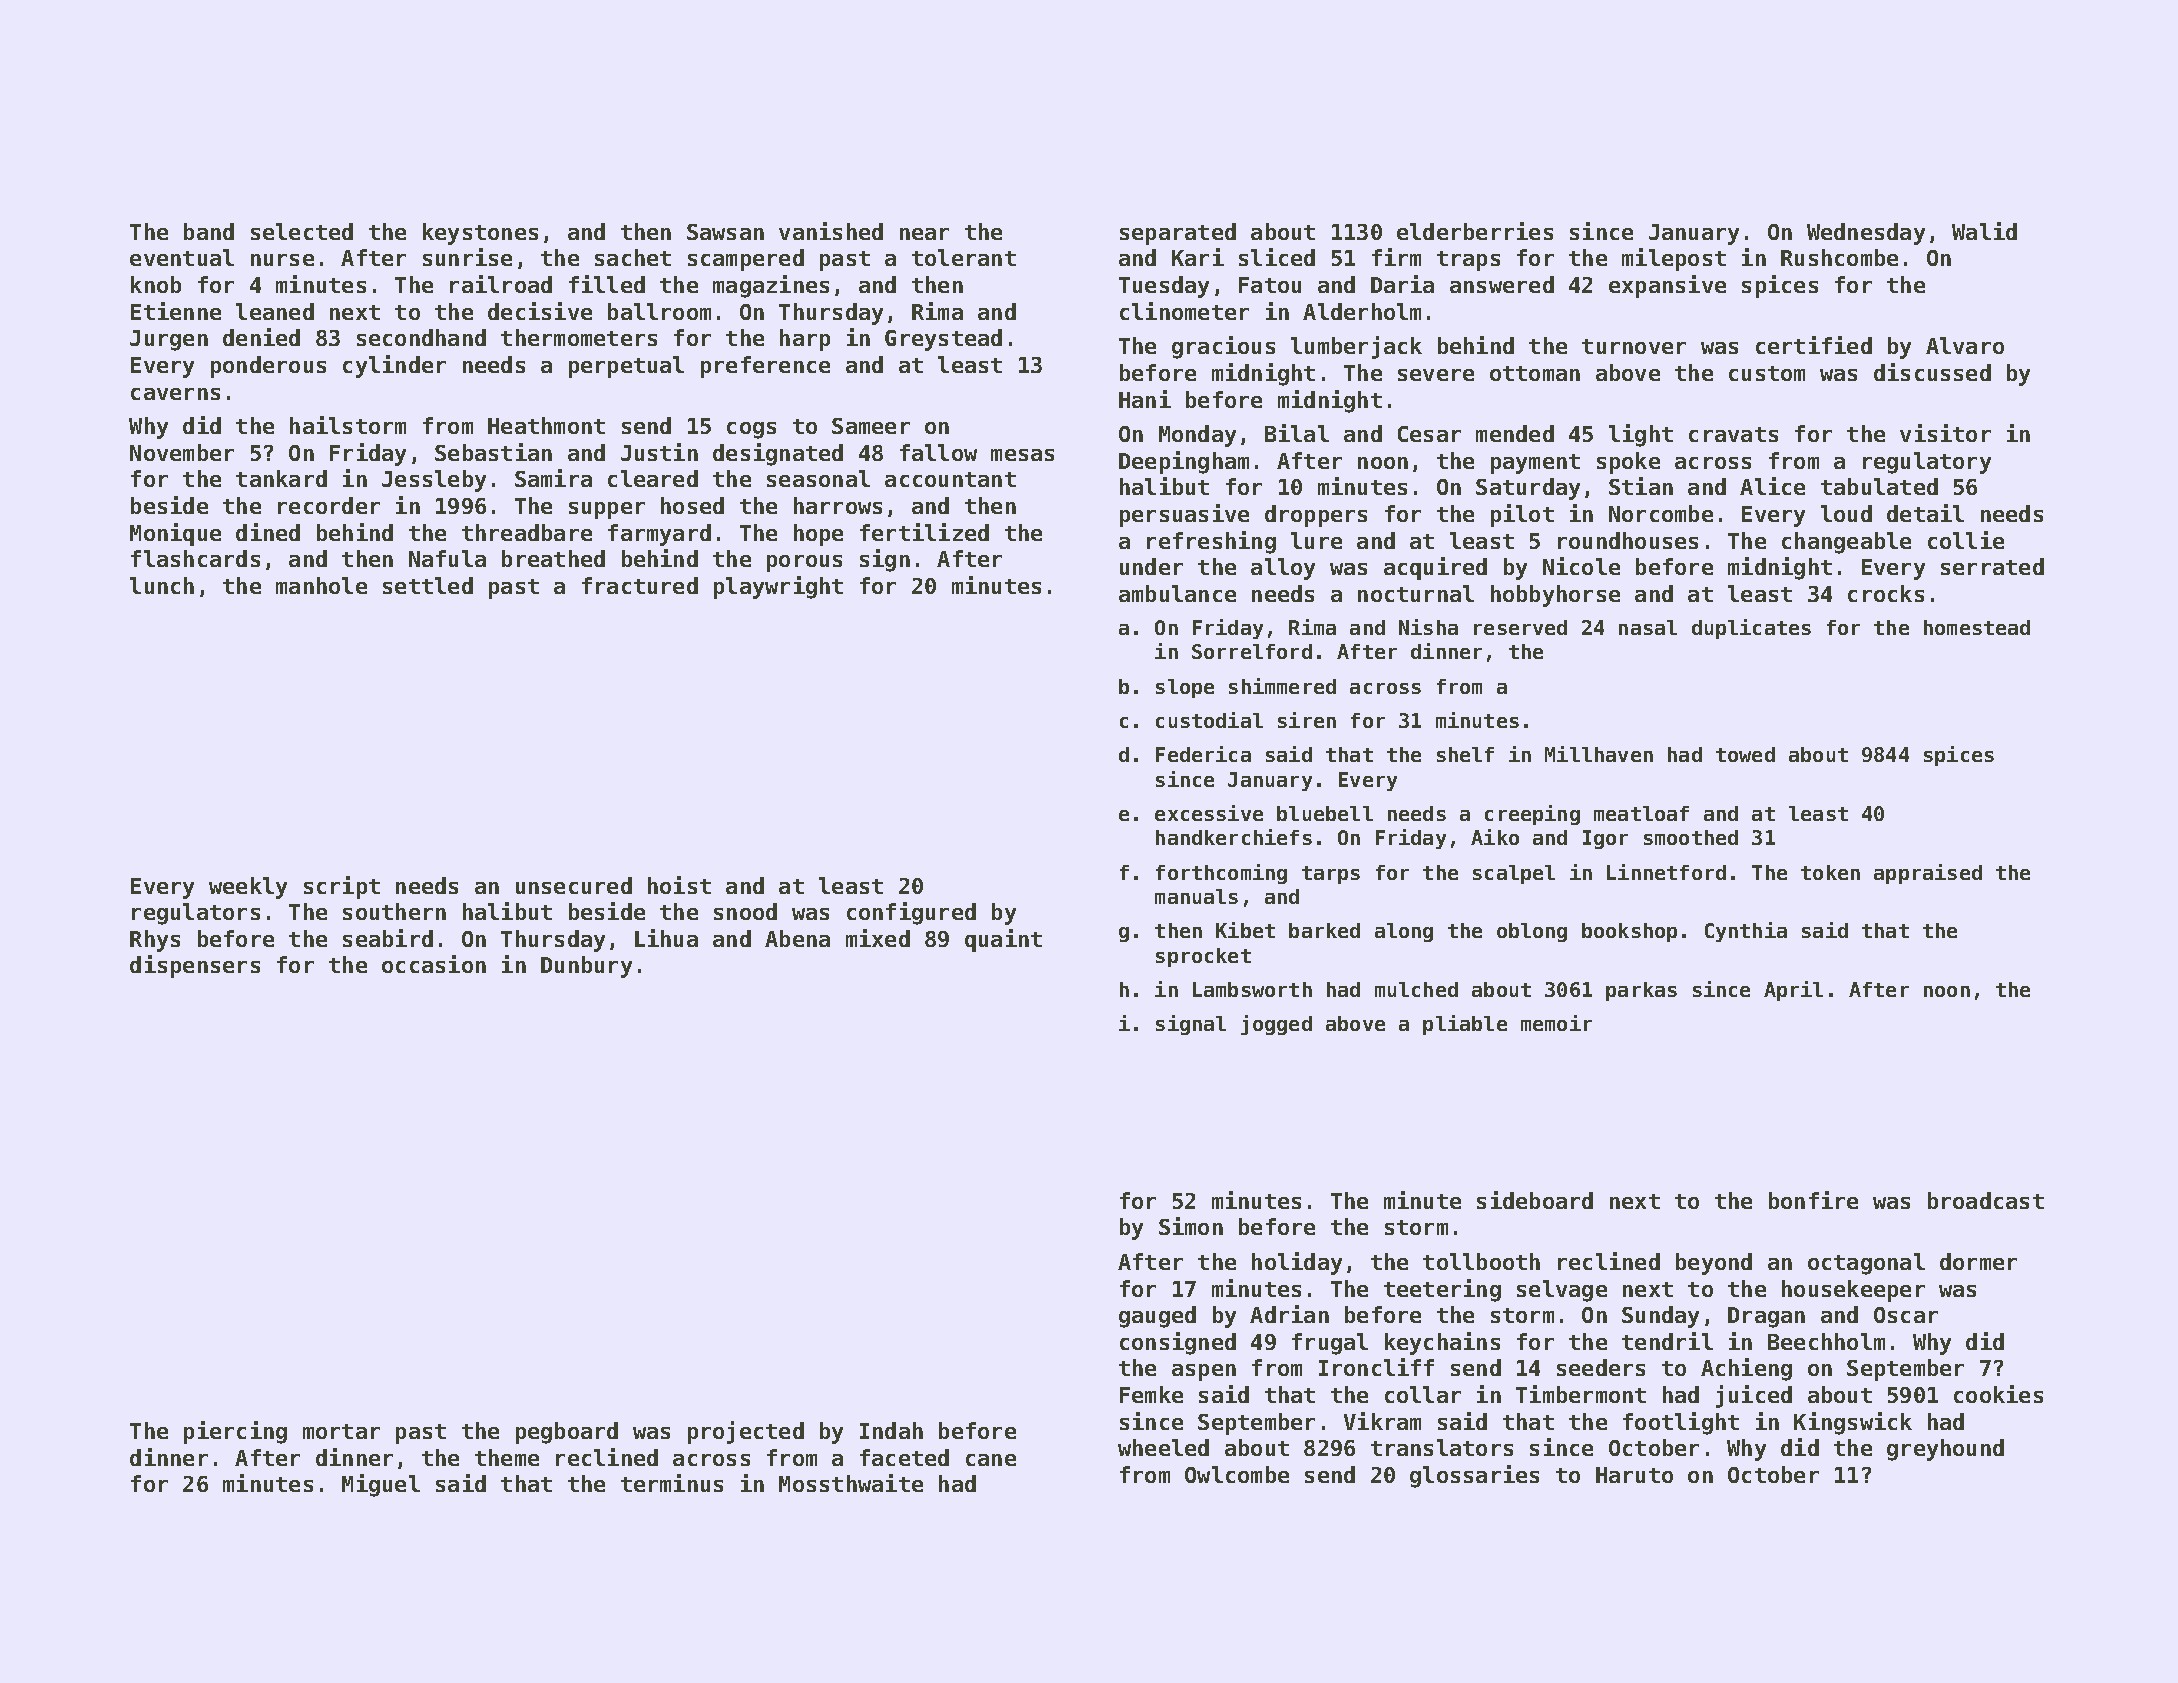  What do you see at coordinates (1416, 989) in the document?
I see `mulched` at bounding box center [1416, 989].
